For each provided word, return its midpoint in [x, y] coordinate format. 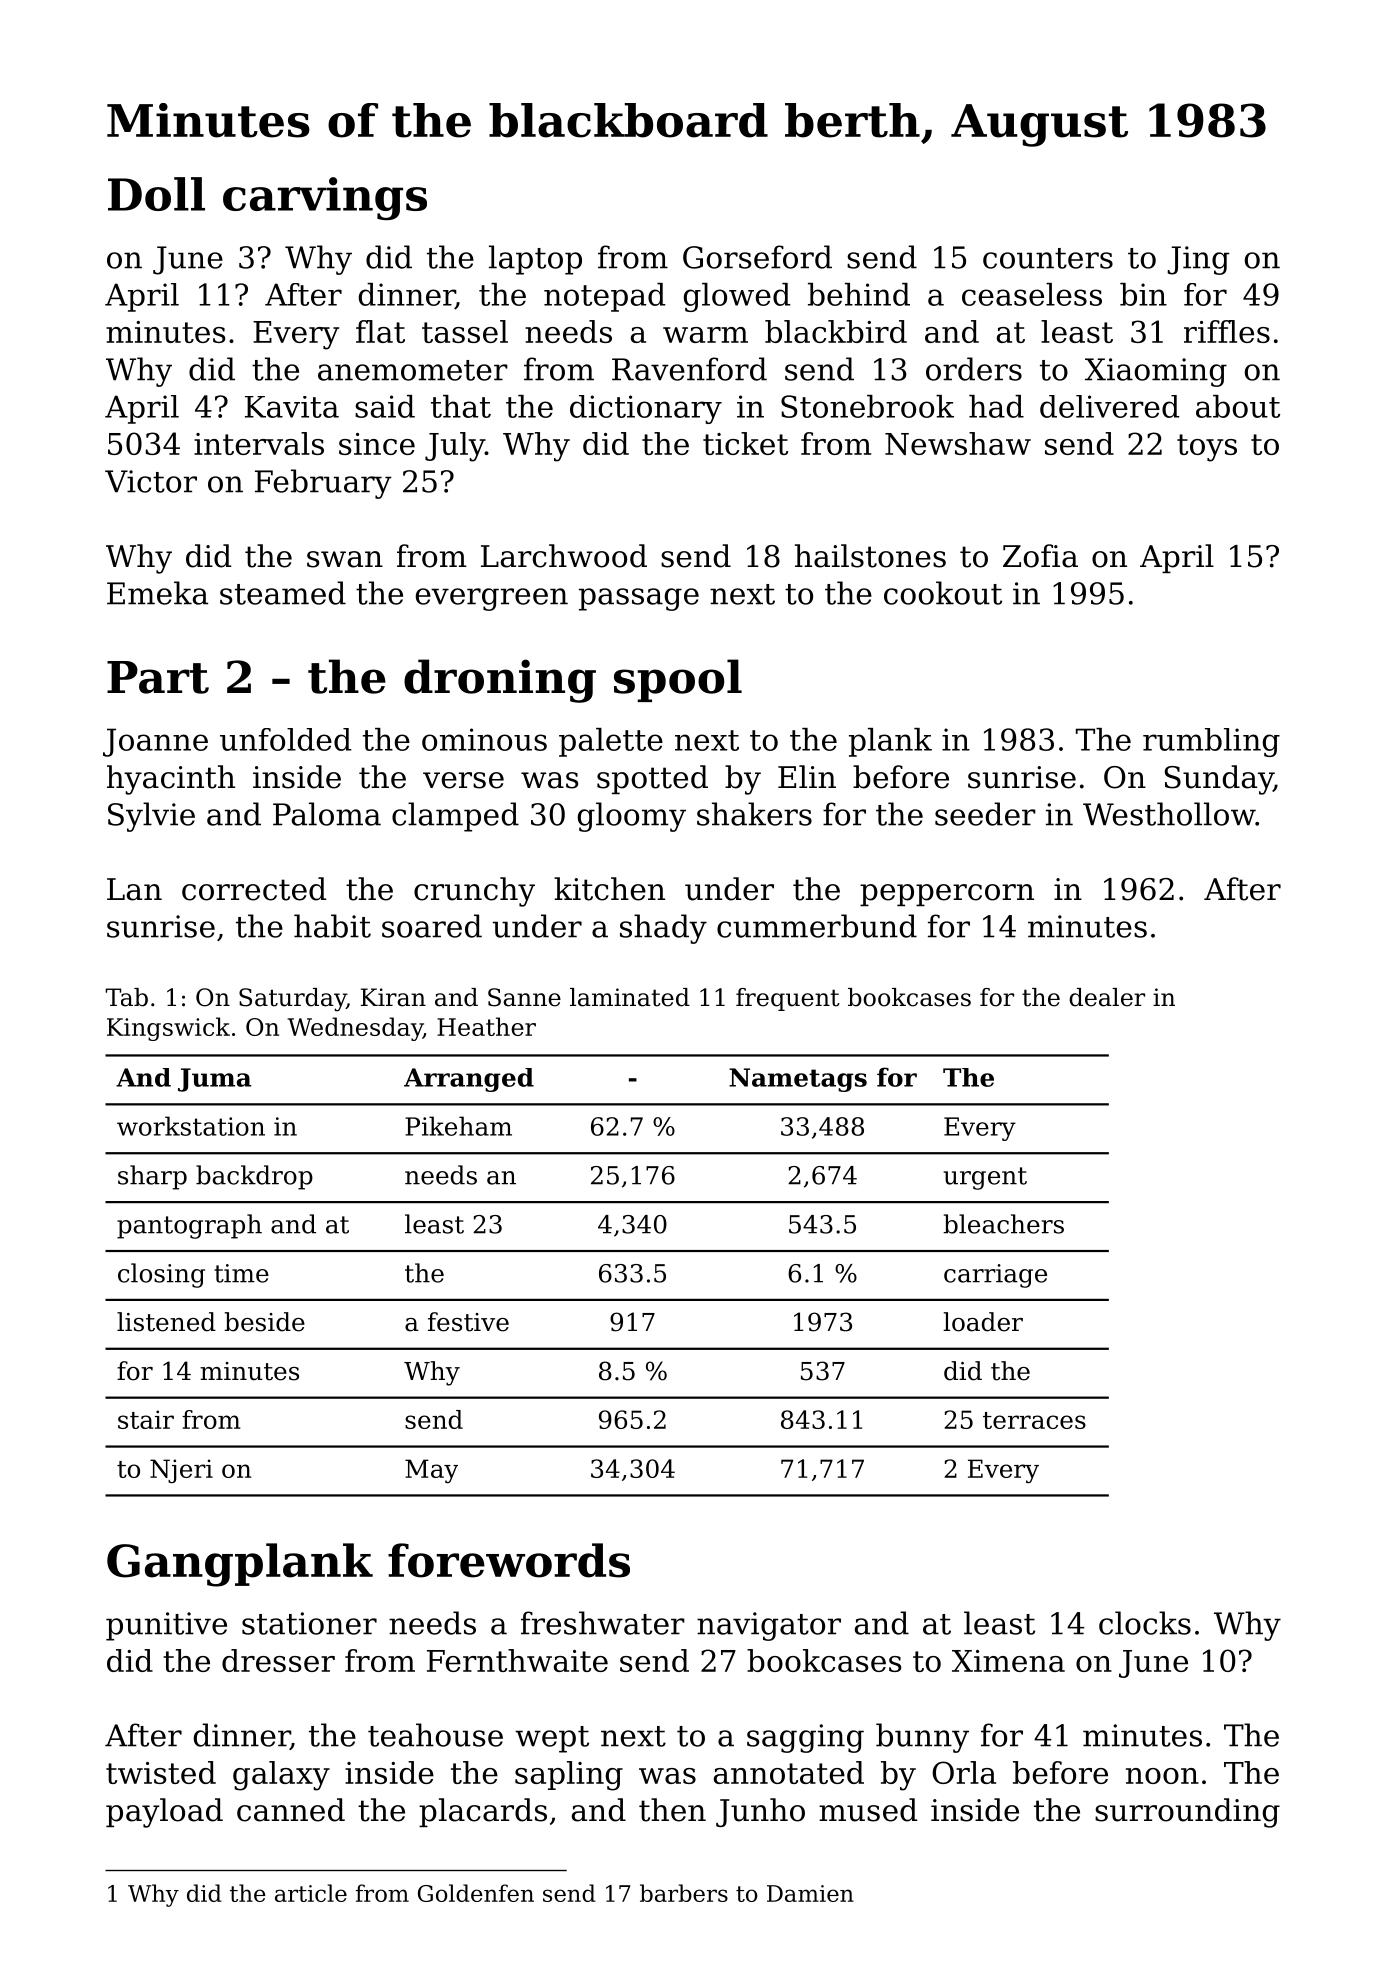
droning [500, 681]
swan [345, 559]
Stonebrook [867, 406]
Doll [156, 194]
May [431, 1471]
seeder [985, 814]
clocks [1145, 1623]
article [311, 1893]
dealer [1107, 997]
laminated [630, 997]
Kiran [393, 997]
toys [1207, 448]
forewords [509, 1560]
